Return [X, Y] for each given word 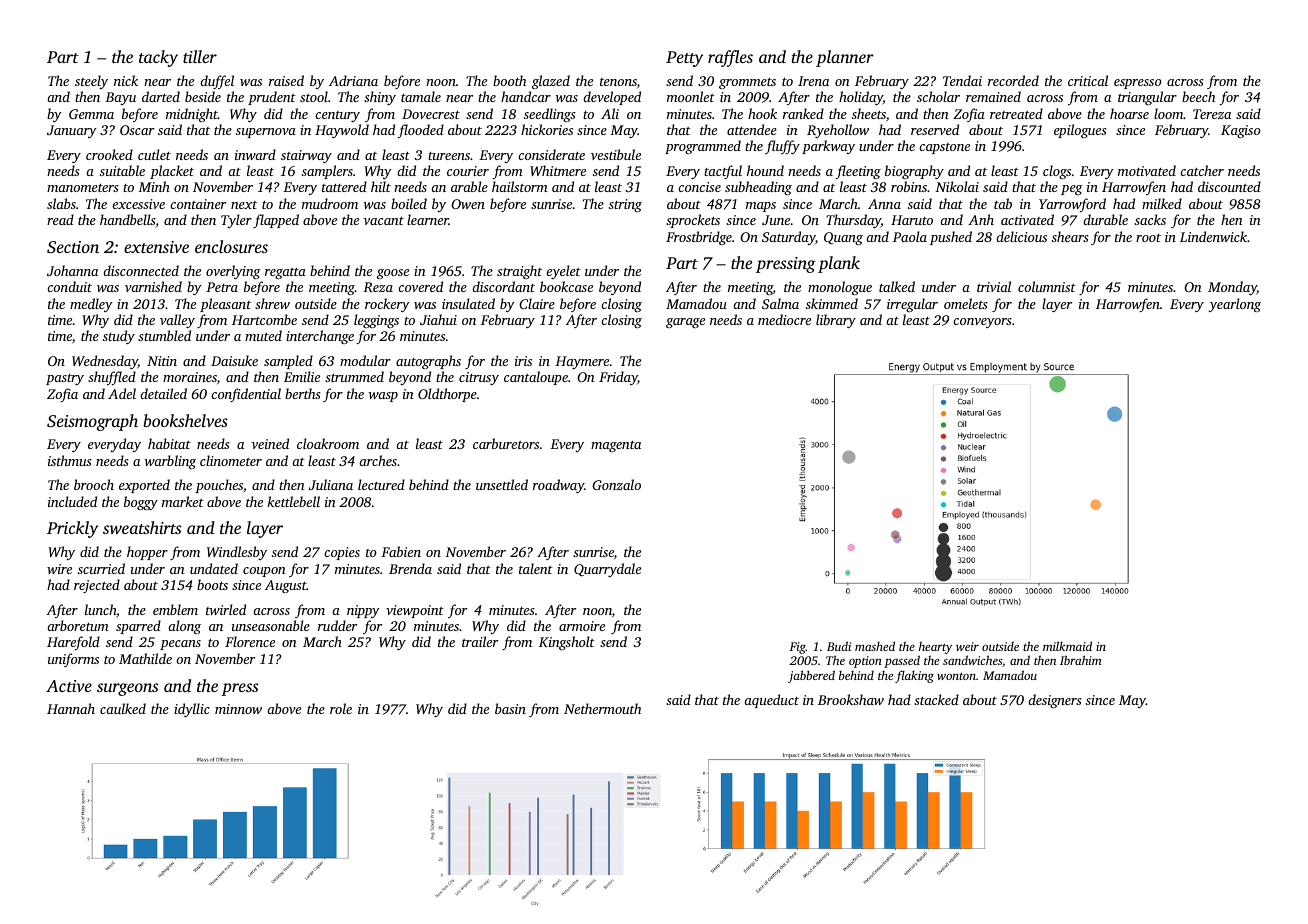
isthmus [70, 460]
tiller [200, 56]
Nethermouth [602, 708]
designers [1055, 701]
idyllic [192, 710]
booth [509, 80]
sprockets [693, 221]
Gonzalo [616, 484]
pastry [65, 379]
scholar [938, 96]
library [836, 321]
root [1148, 238]
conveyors [982, 323]
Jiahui [438, 319]
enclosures [231, 246]
